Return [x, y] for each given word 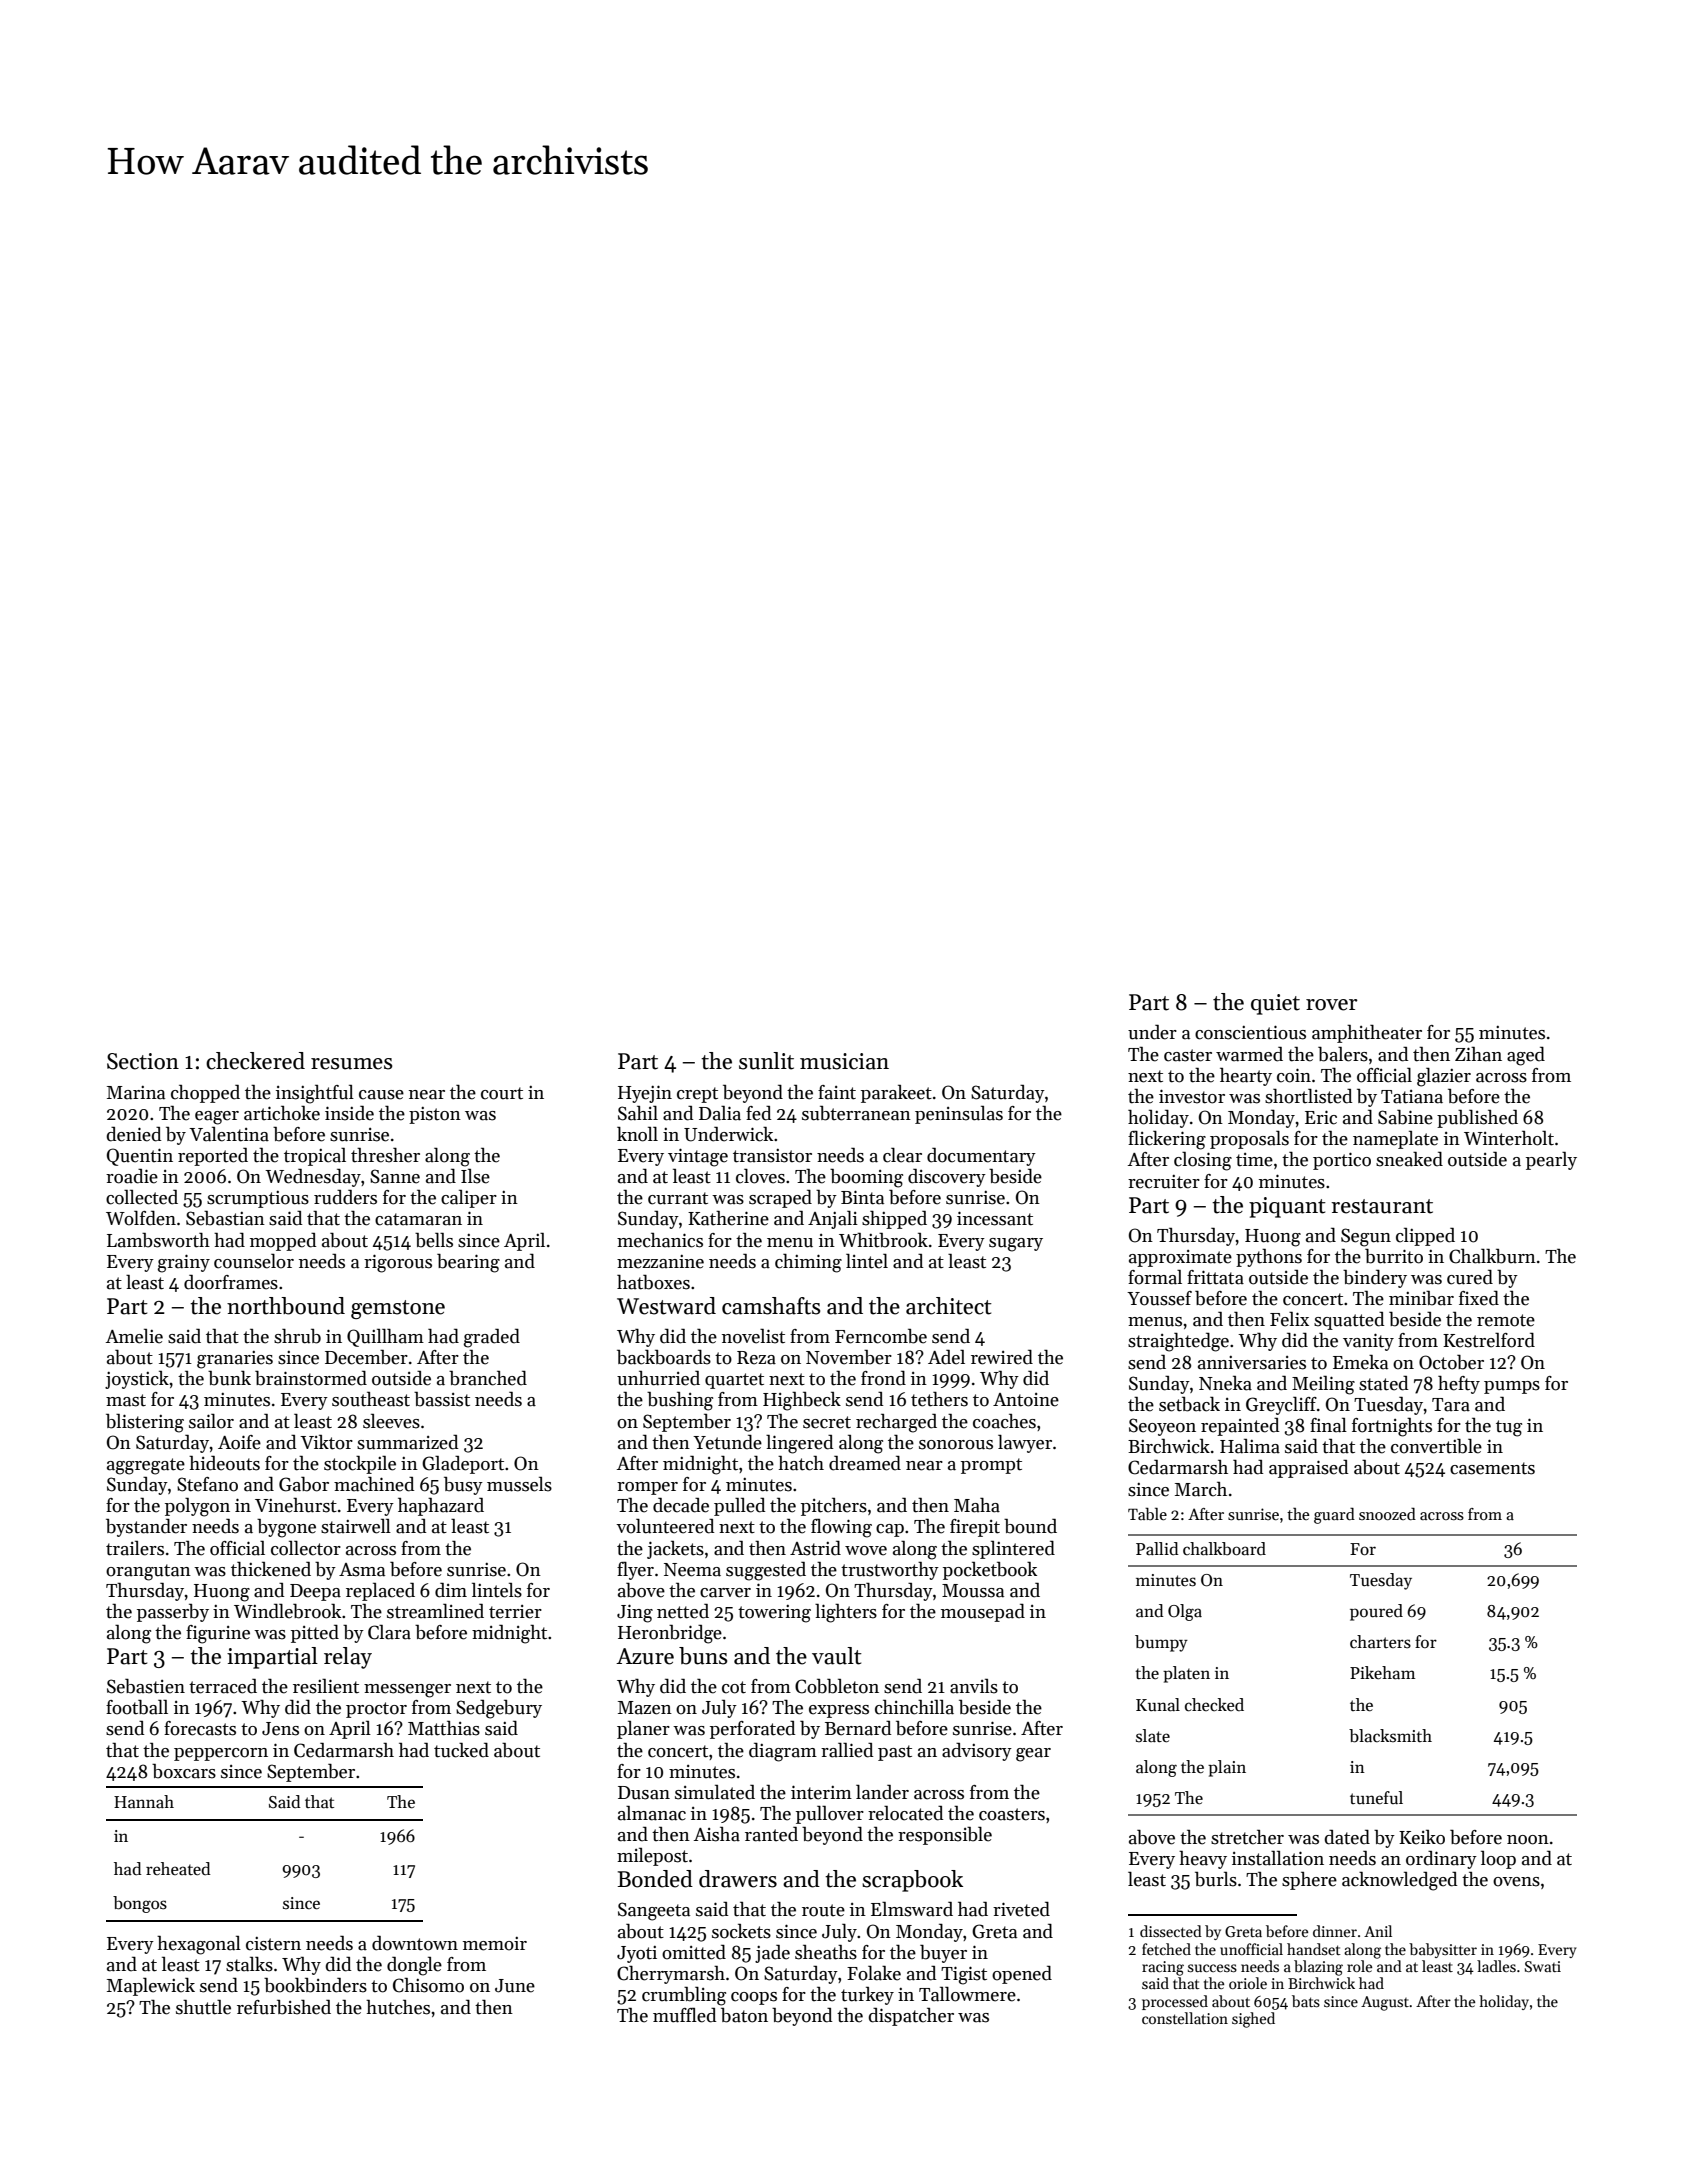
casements [1492, 1468]
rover [1332, 1005]
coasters [1012, 1814]
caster [1188, 1055]
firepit [975, 1528]
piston [435, 1115]
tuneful [1376, 1798]
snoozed [1387, 1514]
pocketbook [990, 1570]
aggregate [146, 1466]
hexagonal [199, 1945]
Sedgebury [499, 1709]
